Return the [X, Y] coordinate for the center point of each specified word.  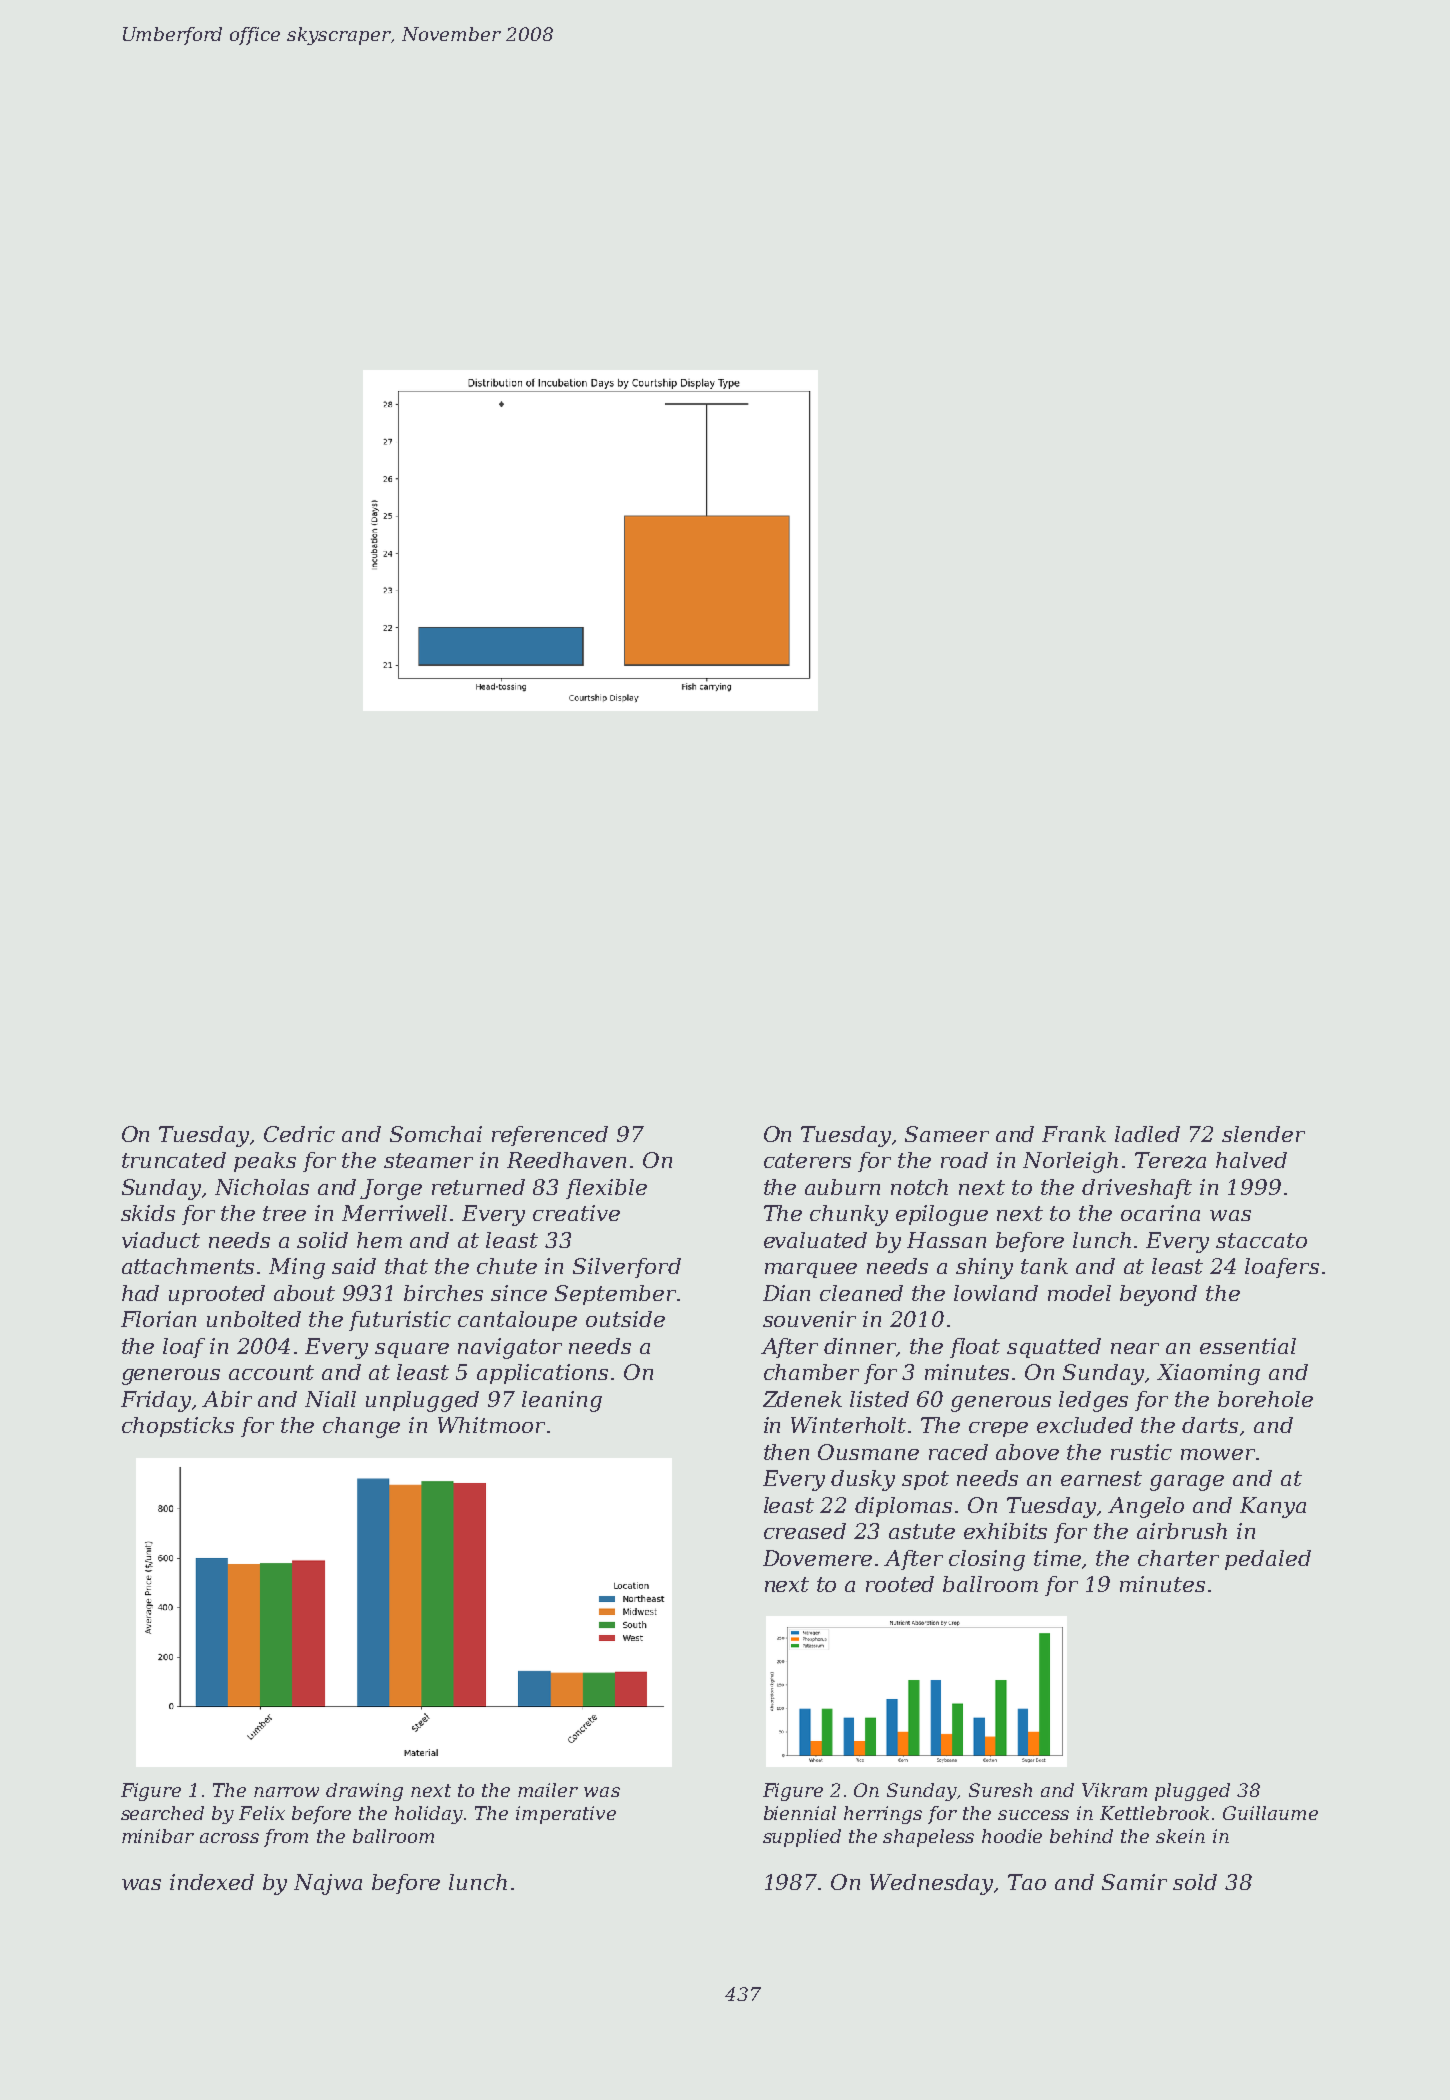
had [140, 1293]
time [1057, 1558]
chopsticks [178, 1427]
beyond [1158, 1295]
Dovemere [817, 1558]
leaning [562, 1401]
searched [162, 1813]
